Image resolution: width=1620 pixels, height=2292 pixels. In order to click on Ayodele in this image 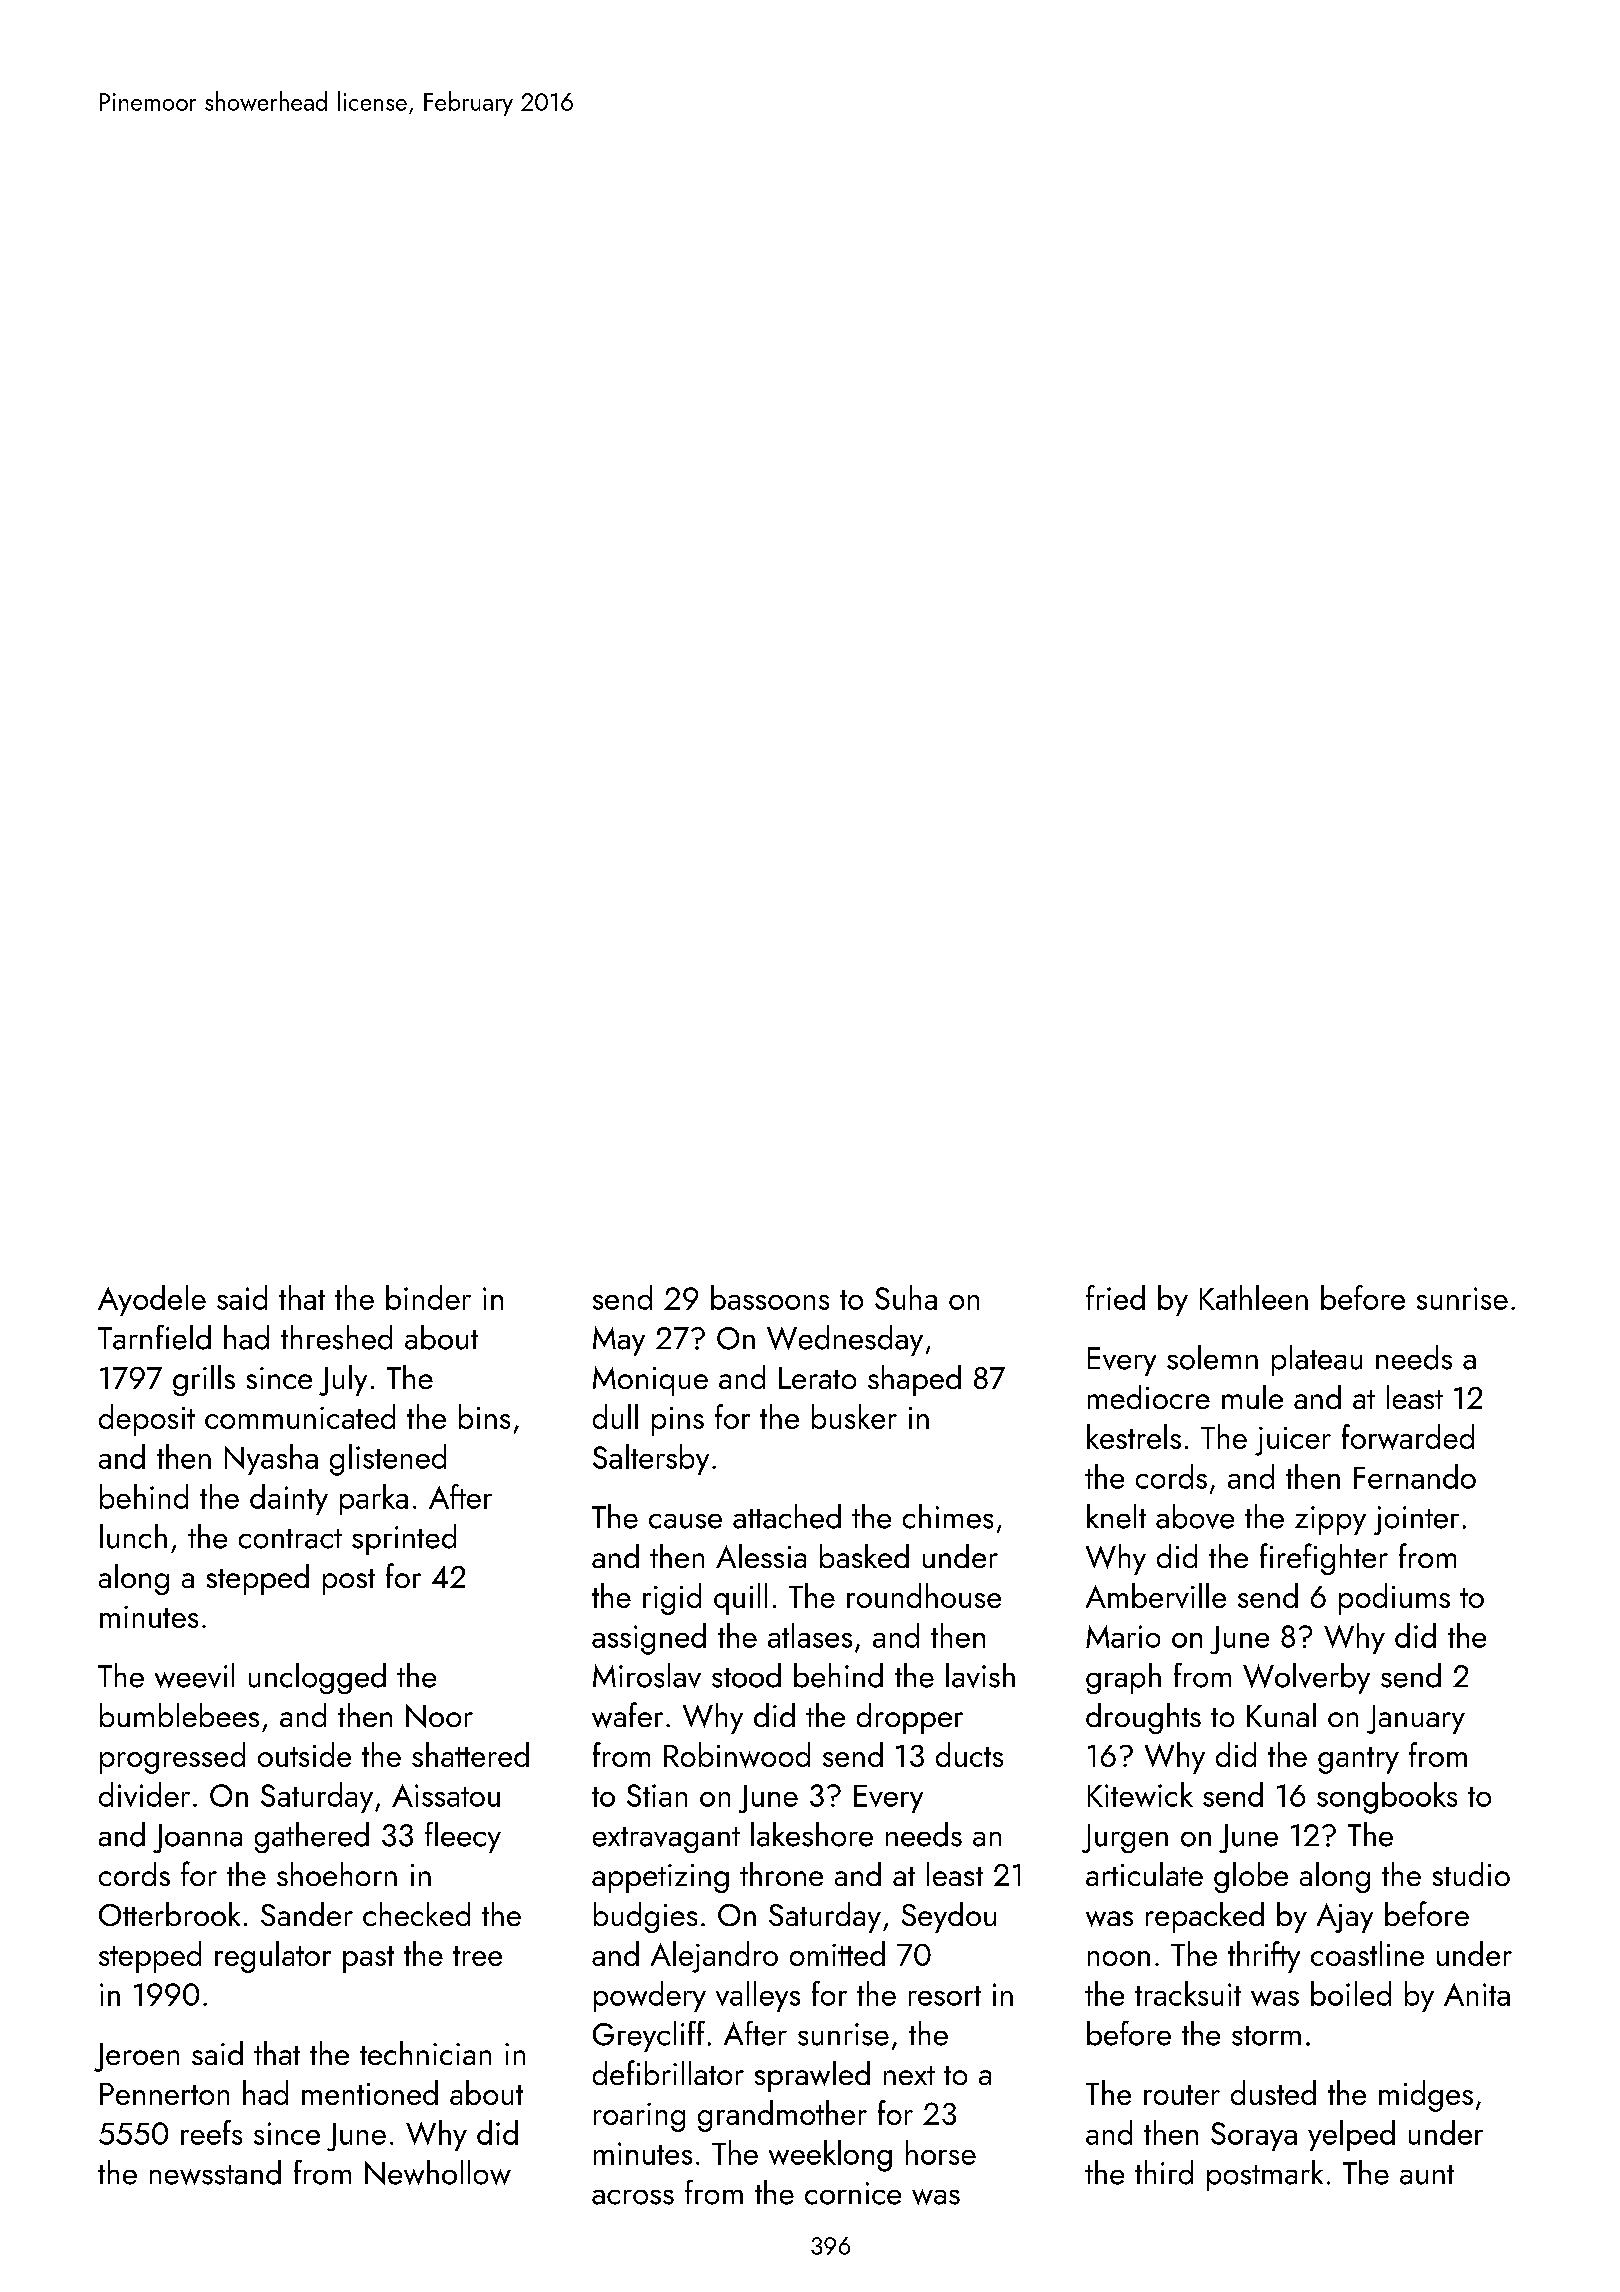, I will do `click(152, 1300)`.
